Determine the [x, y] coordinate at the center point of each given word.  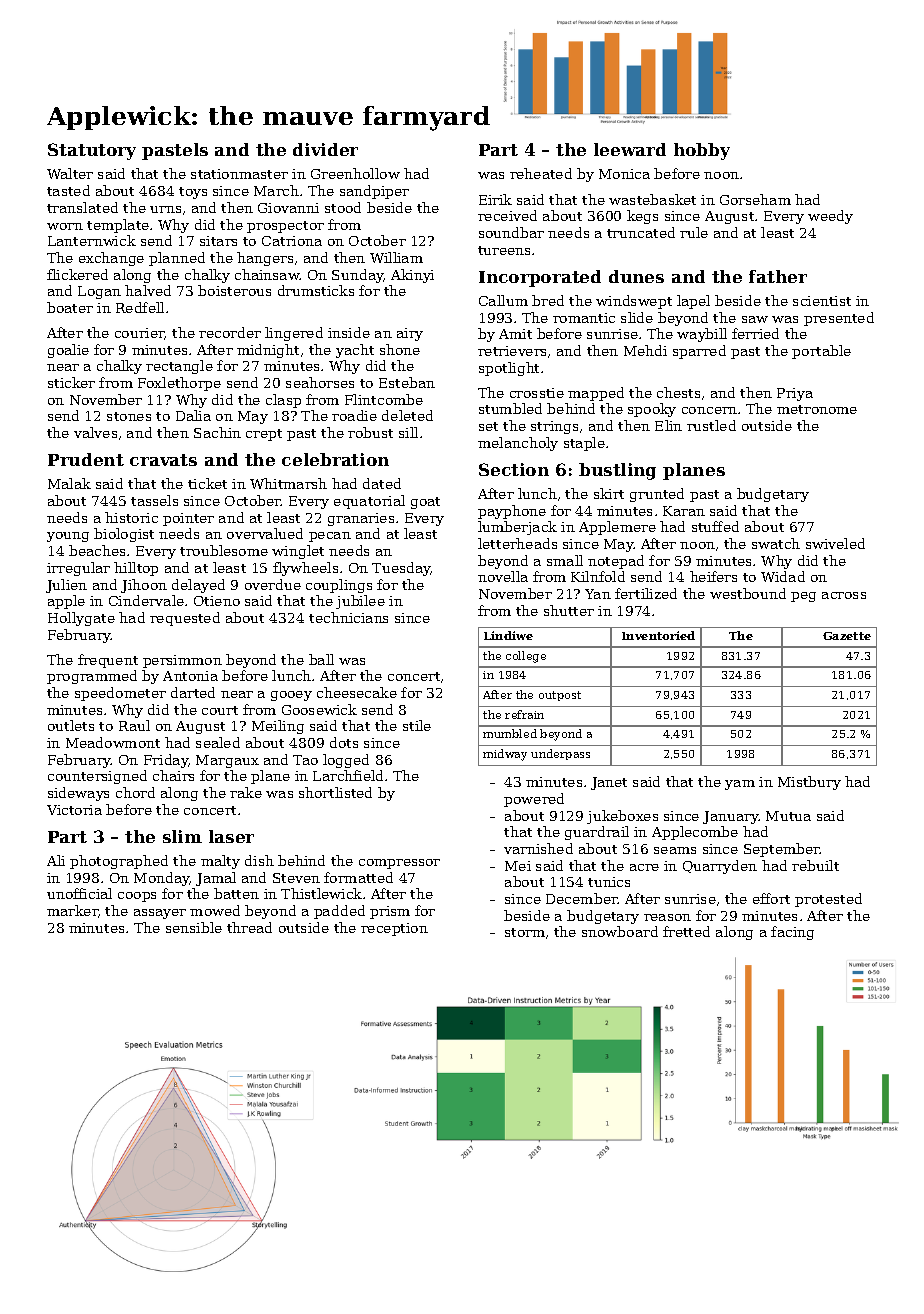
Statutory [92, 151]
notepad [616, 562]
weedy [830, 217]
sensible [194, 927]
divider [325, 149]
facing [792, 933]
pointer [188, 519]
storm [525, 932]
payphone [512, 512]
